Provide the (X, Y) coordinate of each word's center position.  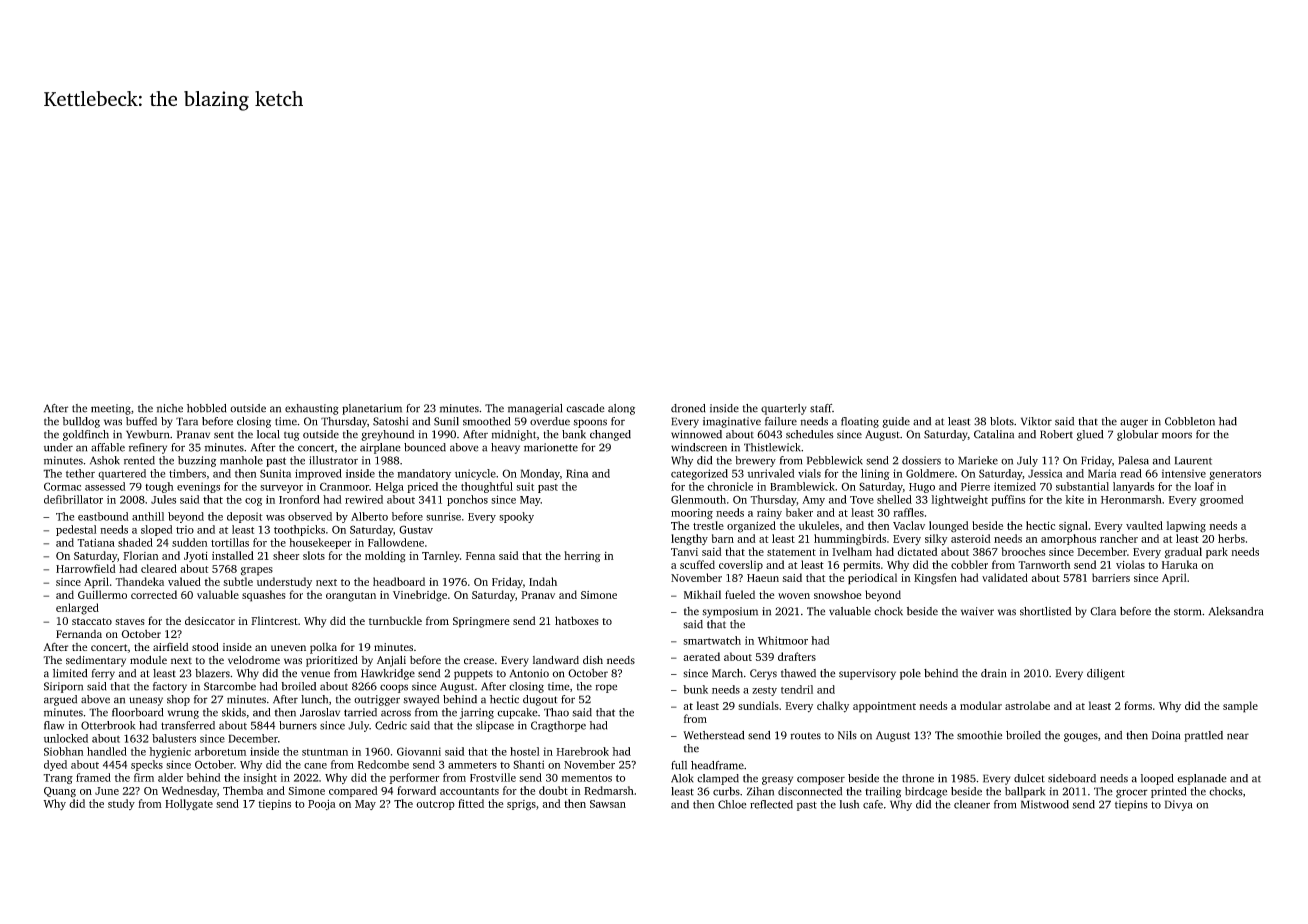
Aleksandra (1235, 611)
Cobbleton (1190, 421)
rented (139, 460)
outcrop (435, 805)
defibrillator (73, 499)
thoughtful (487, 487)
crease (479, 661)
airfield (171, 646)
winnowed (696, 434)
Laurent (1193, 460)
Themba (243, 790)
